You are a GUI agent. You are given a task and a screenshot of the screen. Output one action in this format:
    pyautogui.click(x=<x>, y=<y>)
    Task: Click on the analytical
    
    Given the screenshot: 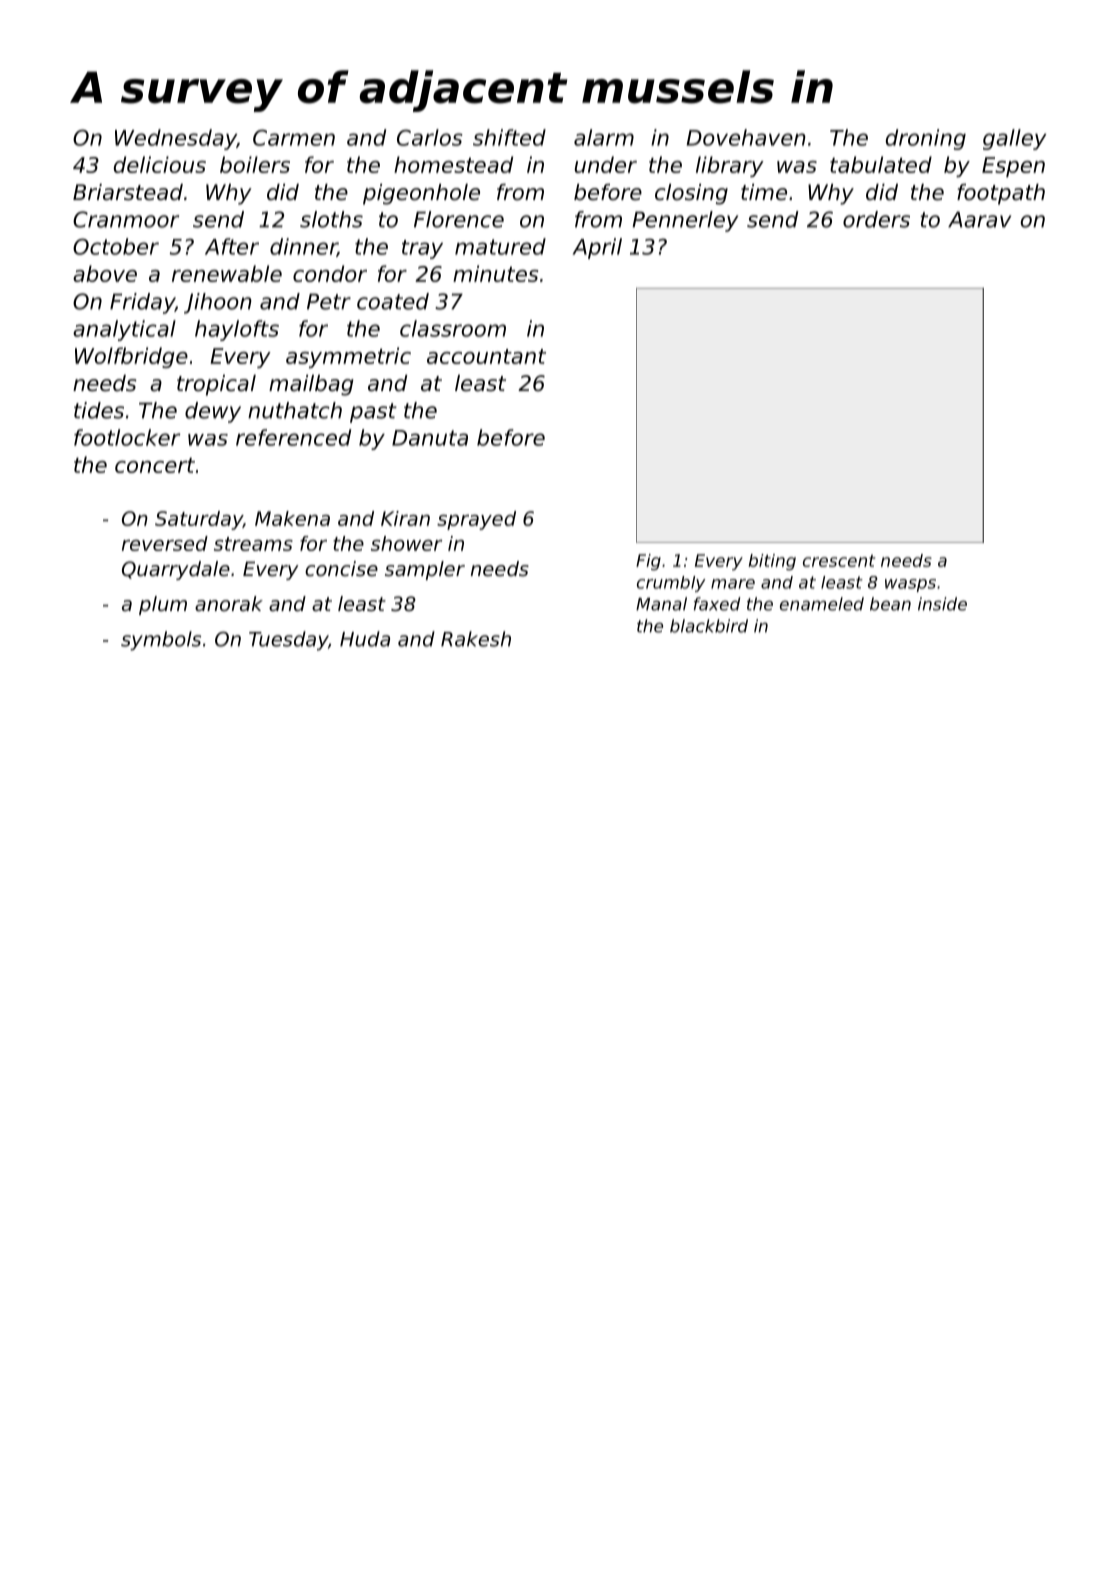 What is the action you would take?
    pyautogui.click(x=124, y=330)
